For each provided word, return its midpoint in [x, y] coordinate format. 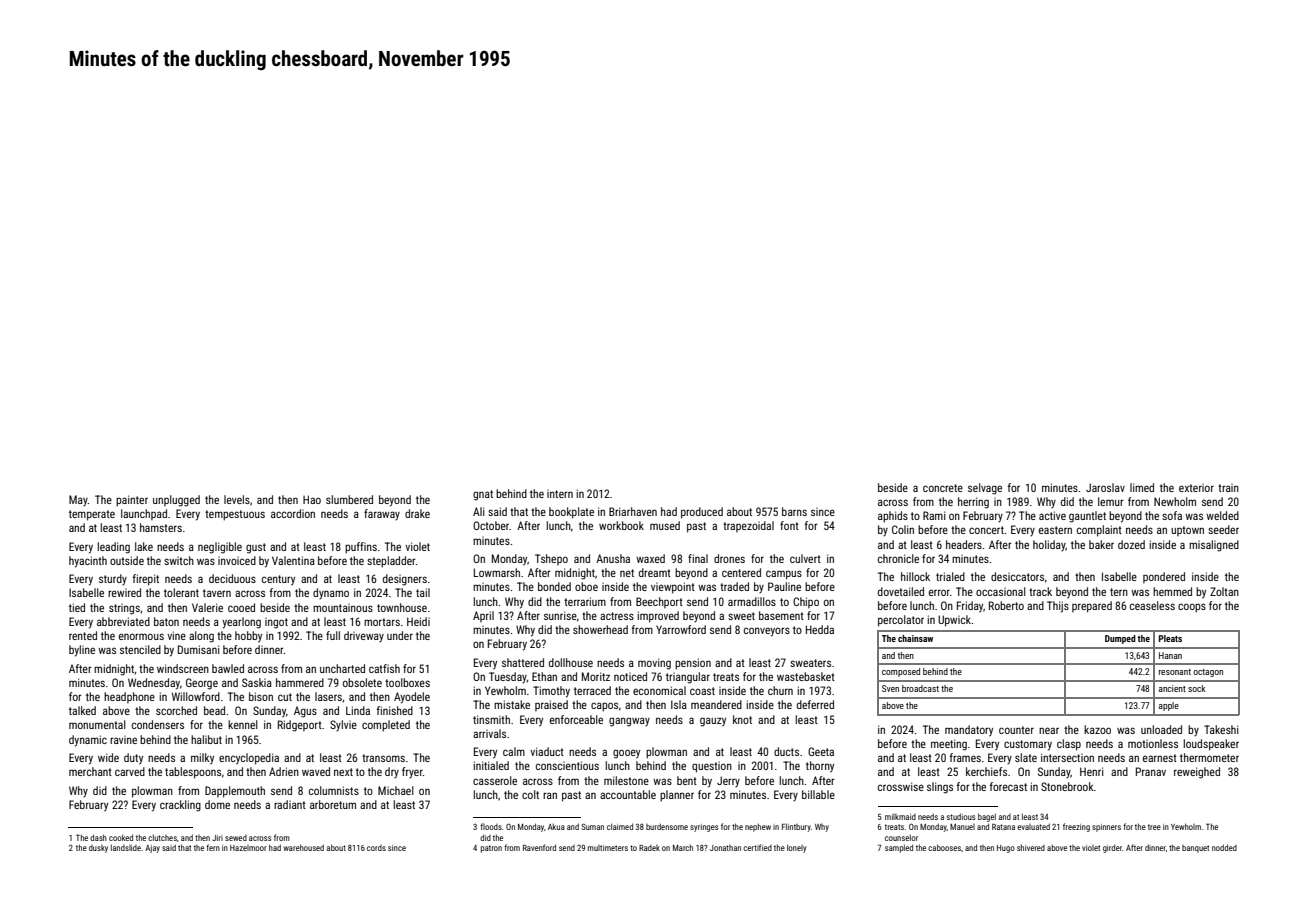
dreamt [655, 572]
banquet [1195, 849]
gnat [483, 495]
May [78, 500]
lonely [796, 848]
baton [166, 621]
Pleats [1170, 638]
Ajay [152, 849]
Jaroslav [1105, 487]
